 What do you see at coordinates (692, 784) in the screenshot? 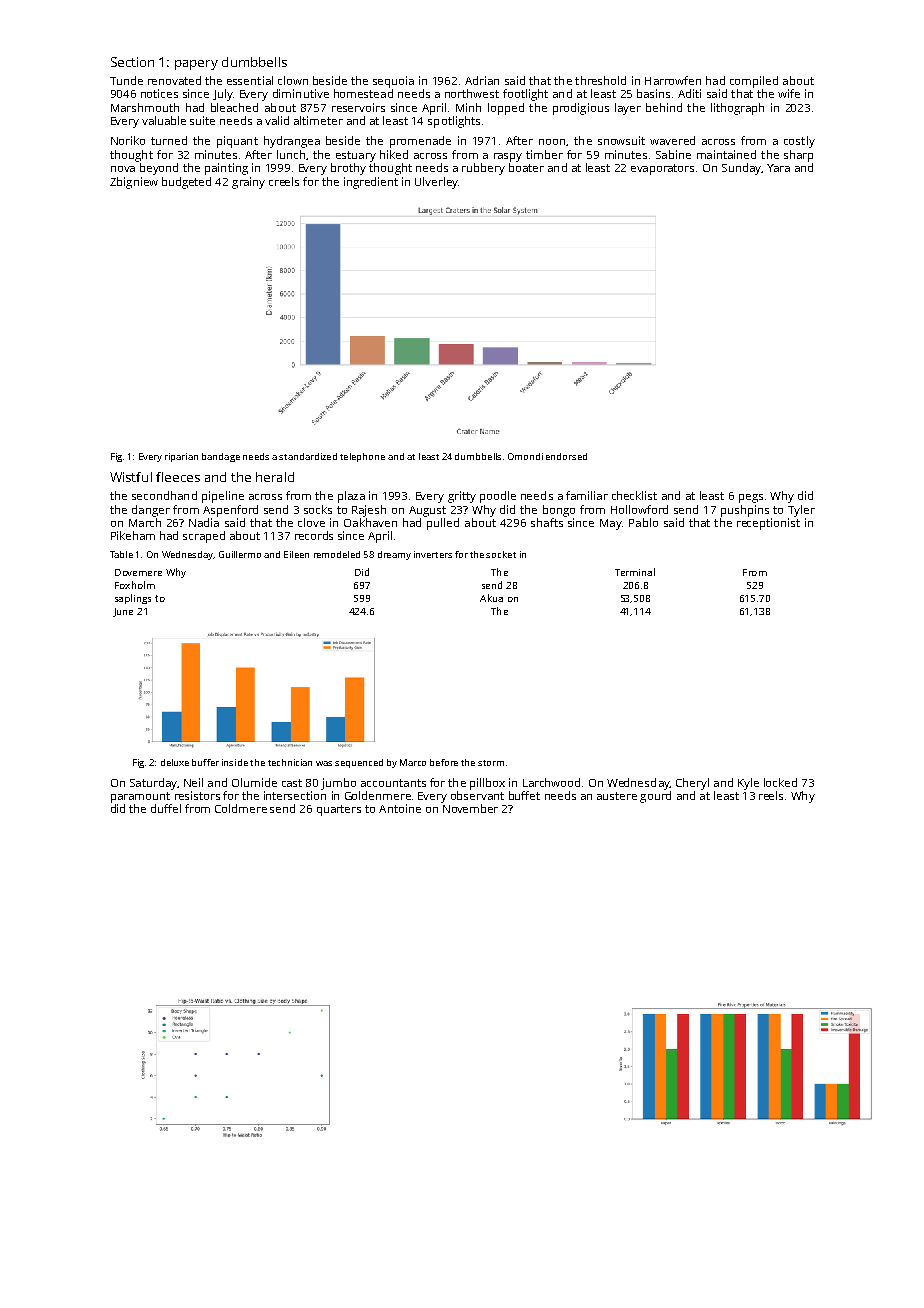
I see `Cheryl` at bounding box center [692, 784].
